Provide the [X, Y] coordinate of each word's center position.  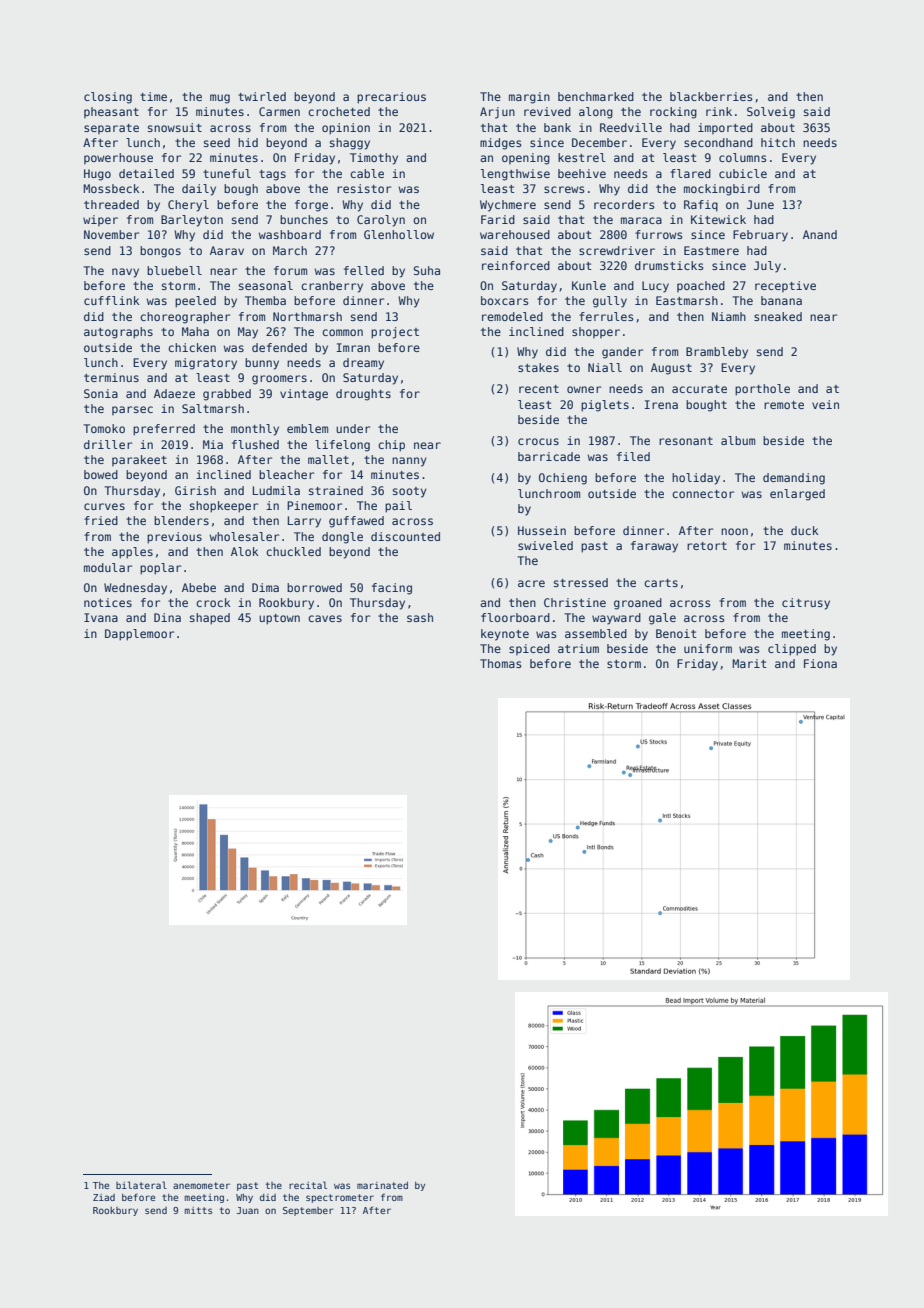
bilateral [141, 1185]
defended [279, 347]
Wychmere [508, 206]
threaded [111, 204]
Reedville [631, 127]
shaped [210, 619]
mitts [198, 1210]
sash [420, 617]
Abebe [199, 587]
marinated [382, 1185]
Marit [749, 663]
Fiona [820, 663]
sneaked [778, 316]
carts [661, 583]
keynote [505, 635]
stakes [538, 367]
